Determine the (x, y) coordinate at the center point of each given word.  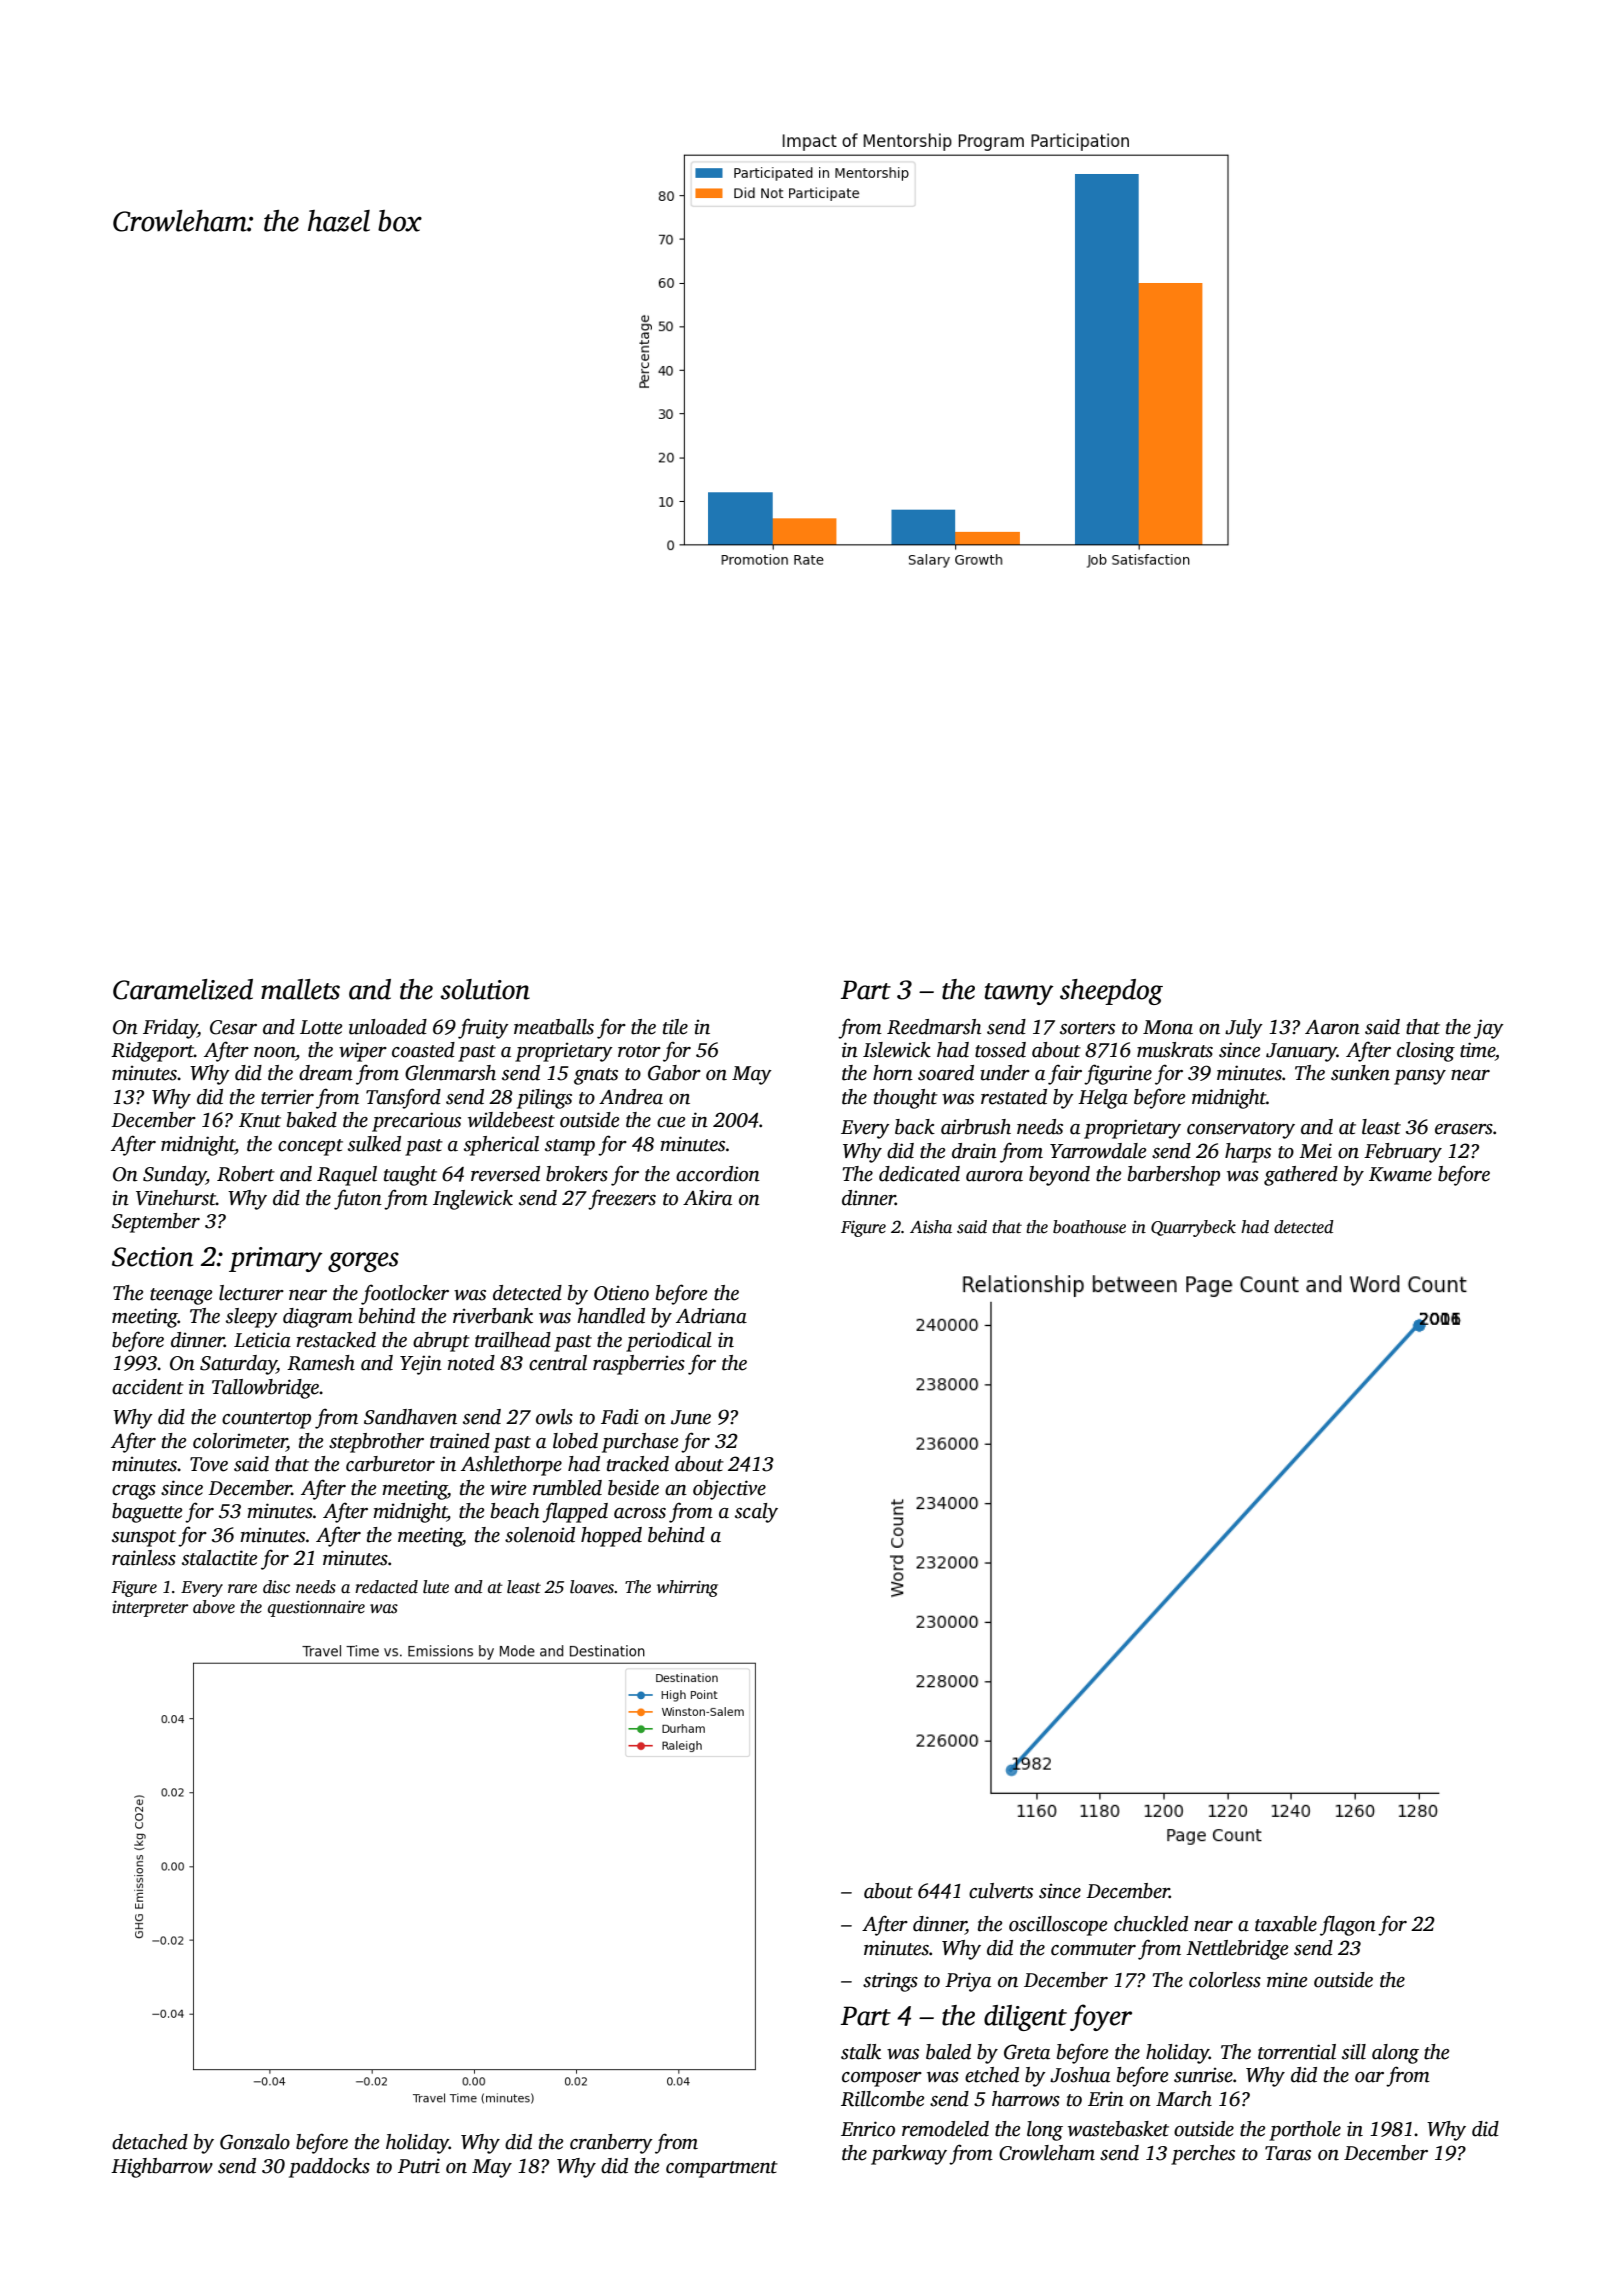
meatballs (554, 1027)
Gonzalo (255, 2142)
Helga (1103, 1099)
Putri (419, 2166)
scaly (756, 1513)
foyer (1101, 2017)
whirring (687, 1588)
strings (890, 1982)
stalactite (219, 1558)
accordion (718, 1174)
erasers (1464, 1129)
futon (358, 1199)
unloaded (388, 1027)
